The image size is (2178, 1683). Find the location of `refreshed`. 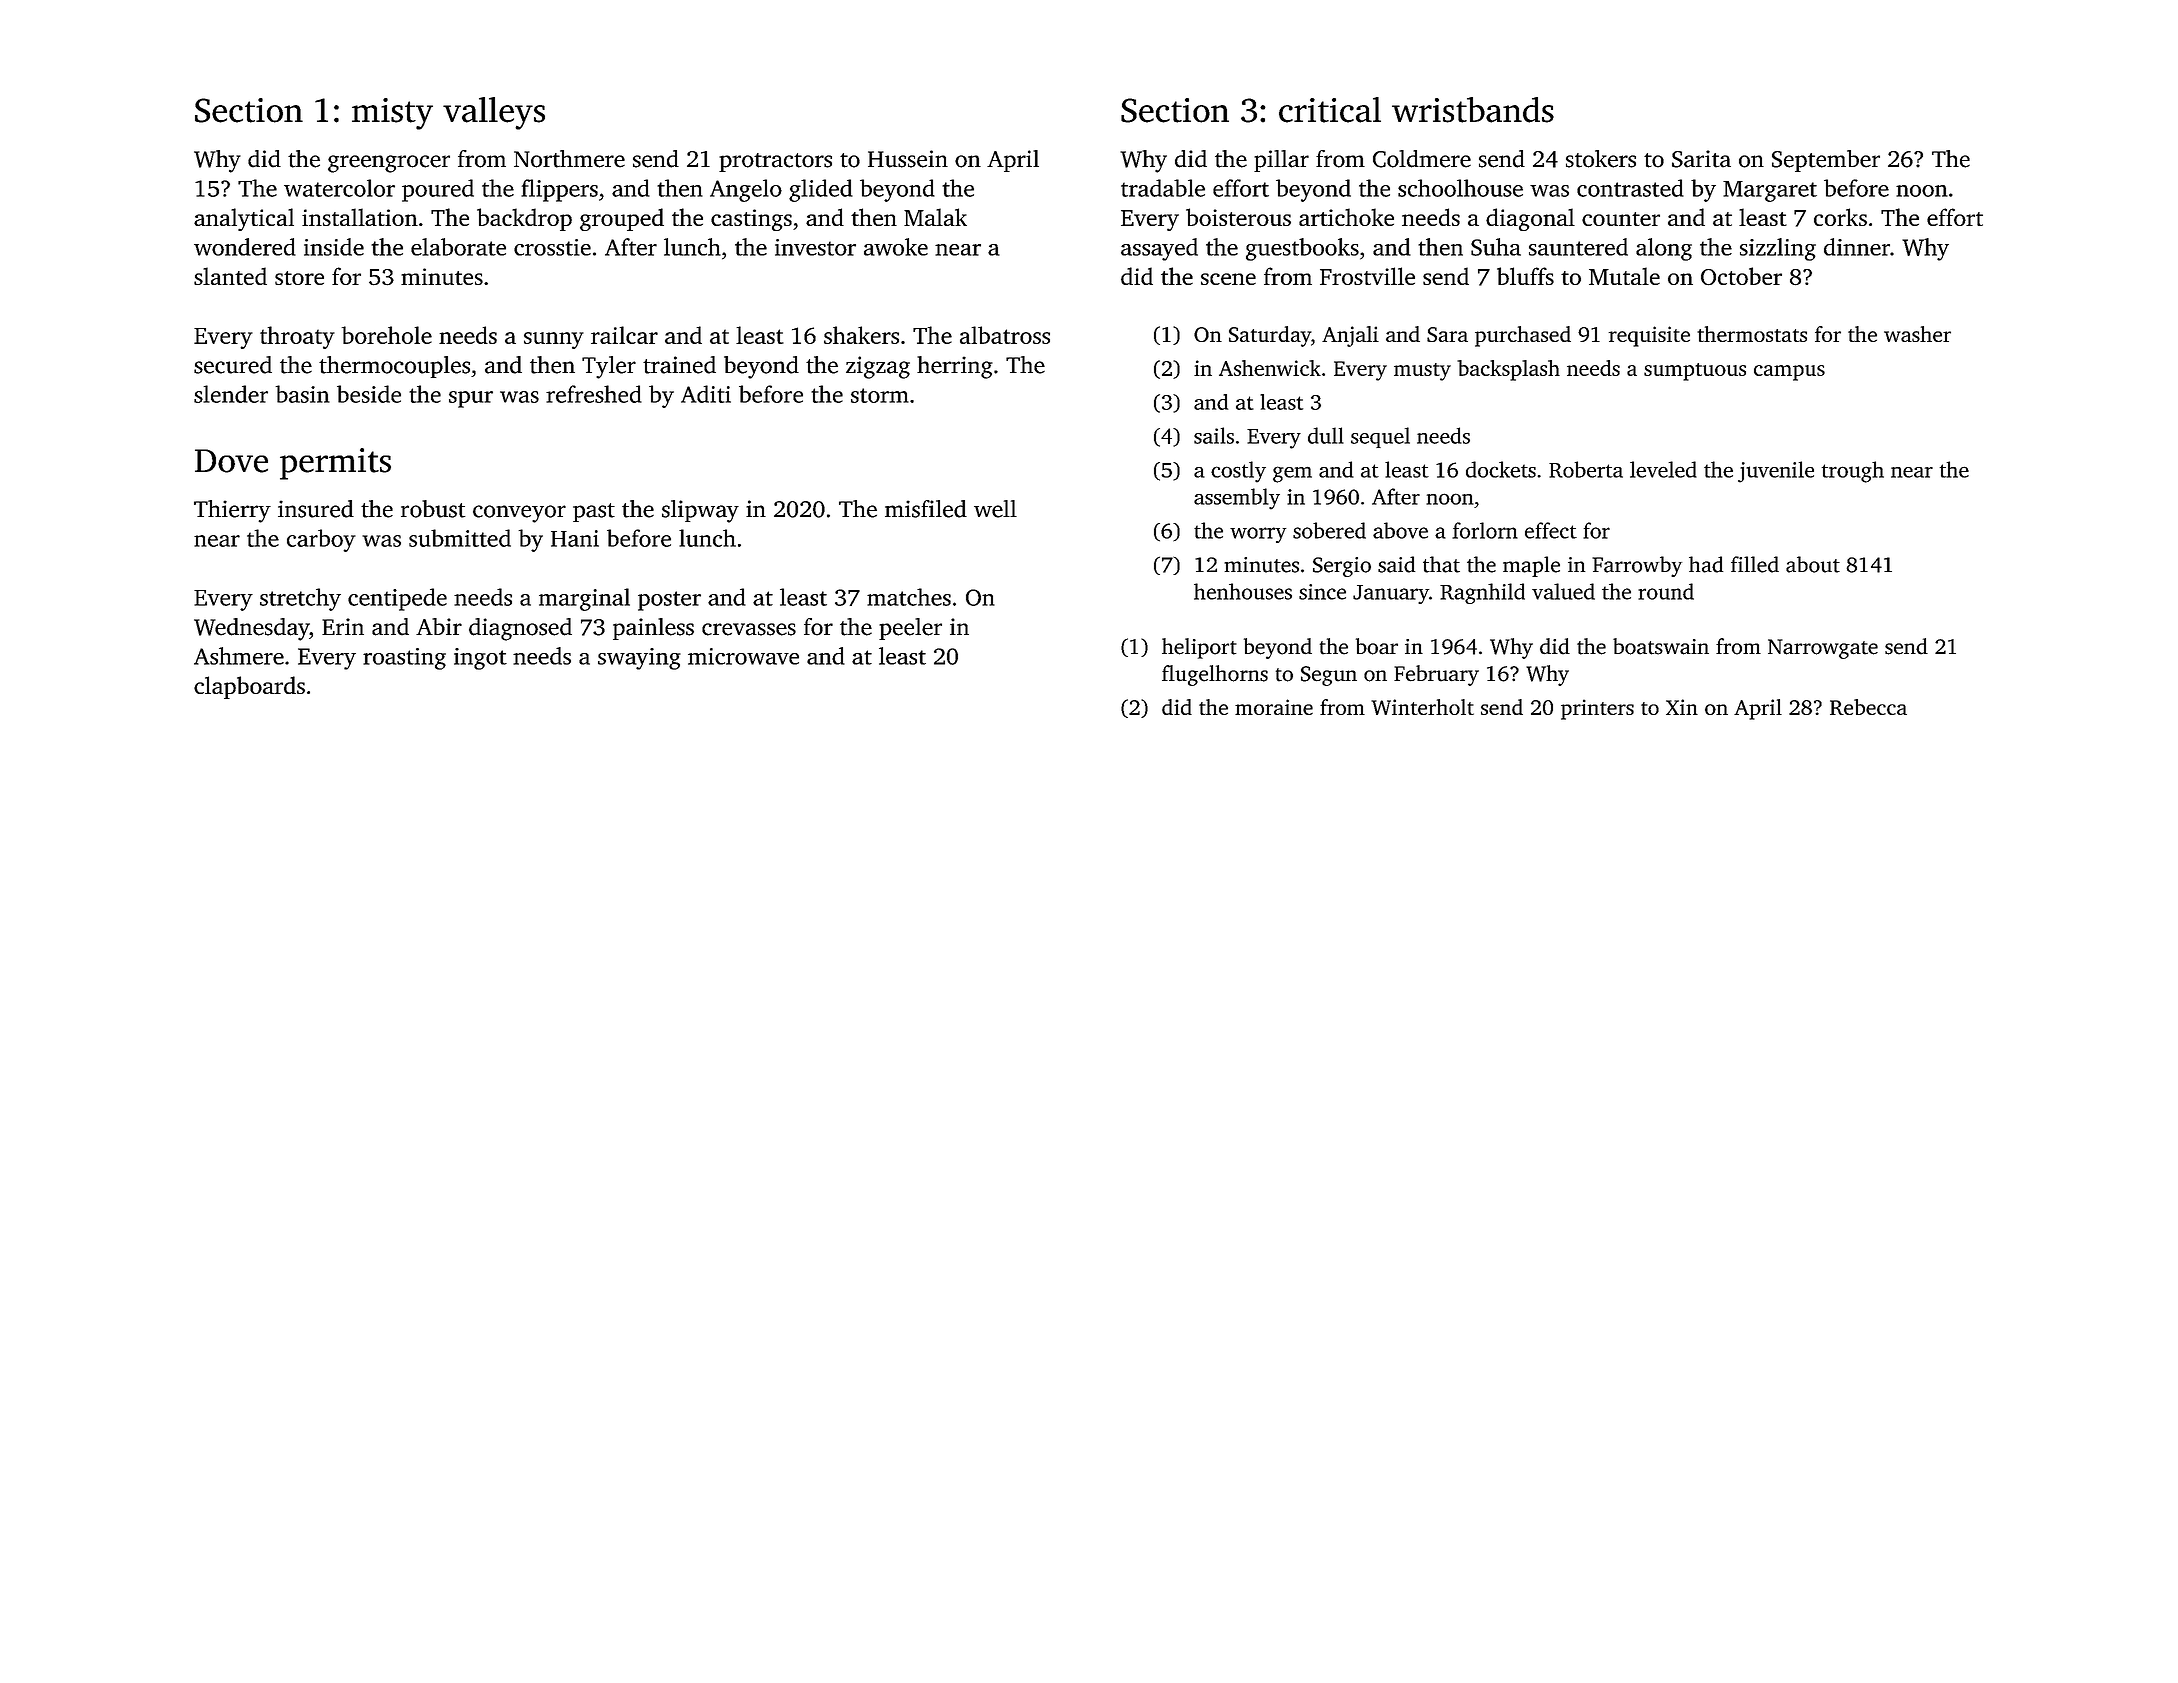

refreshed is located at coordinates (594, 394).
